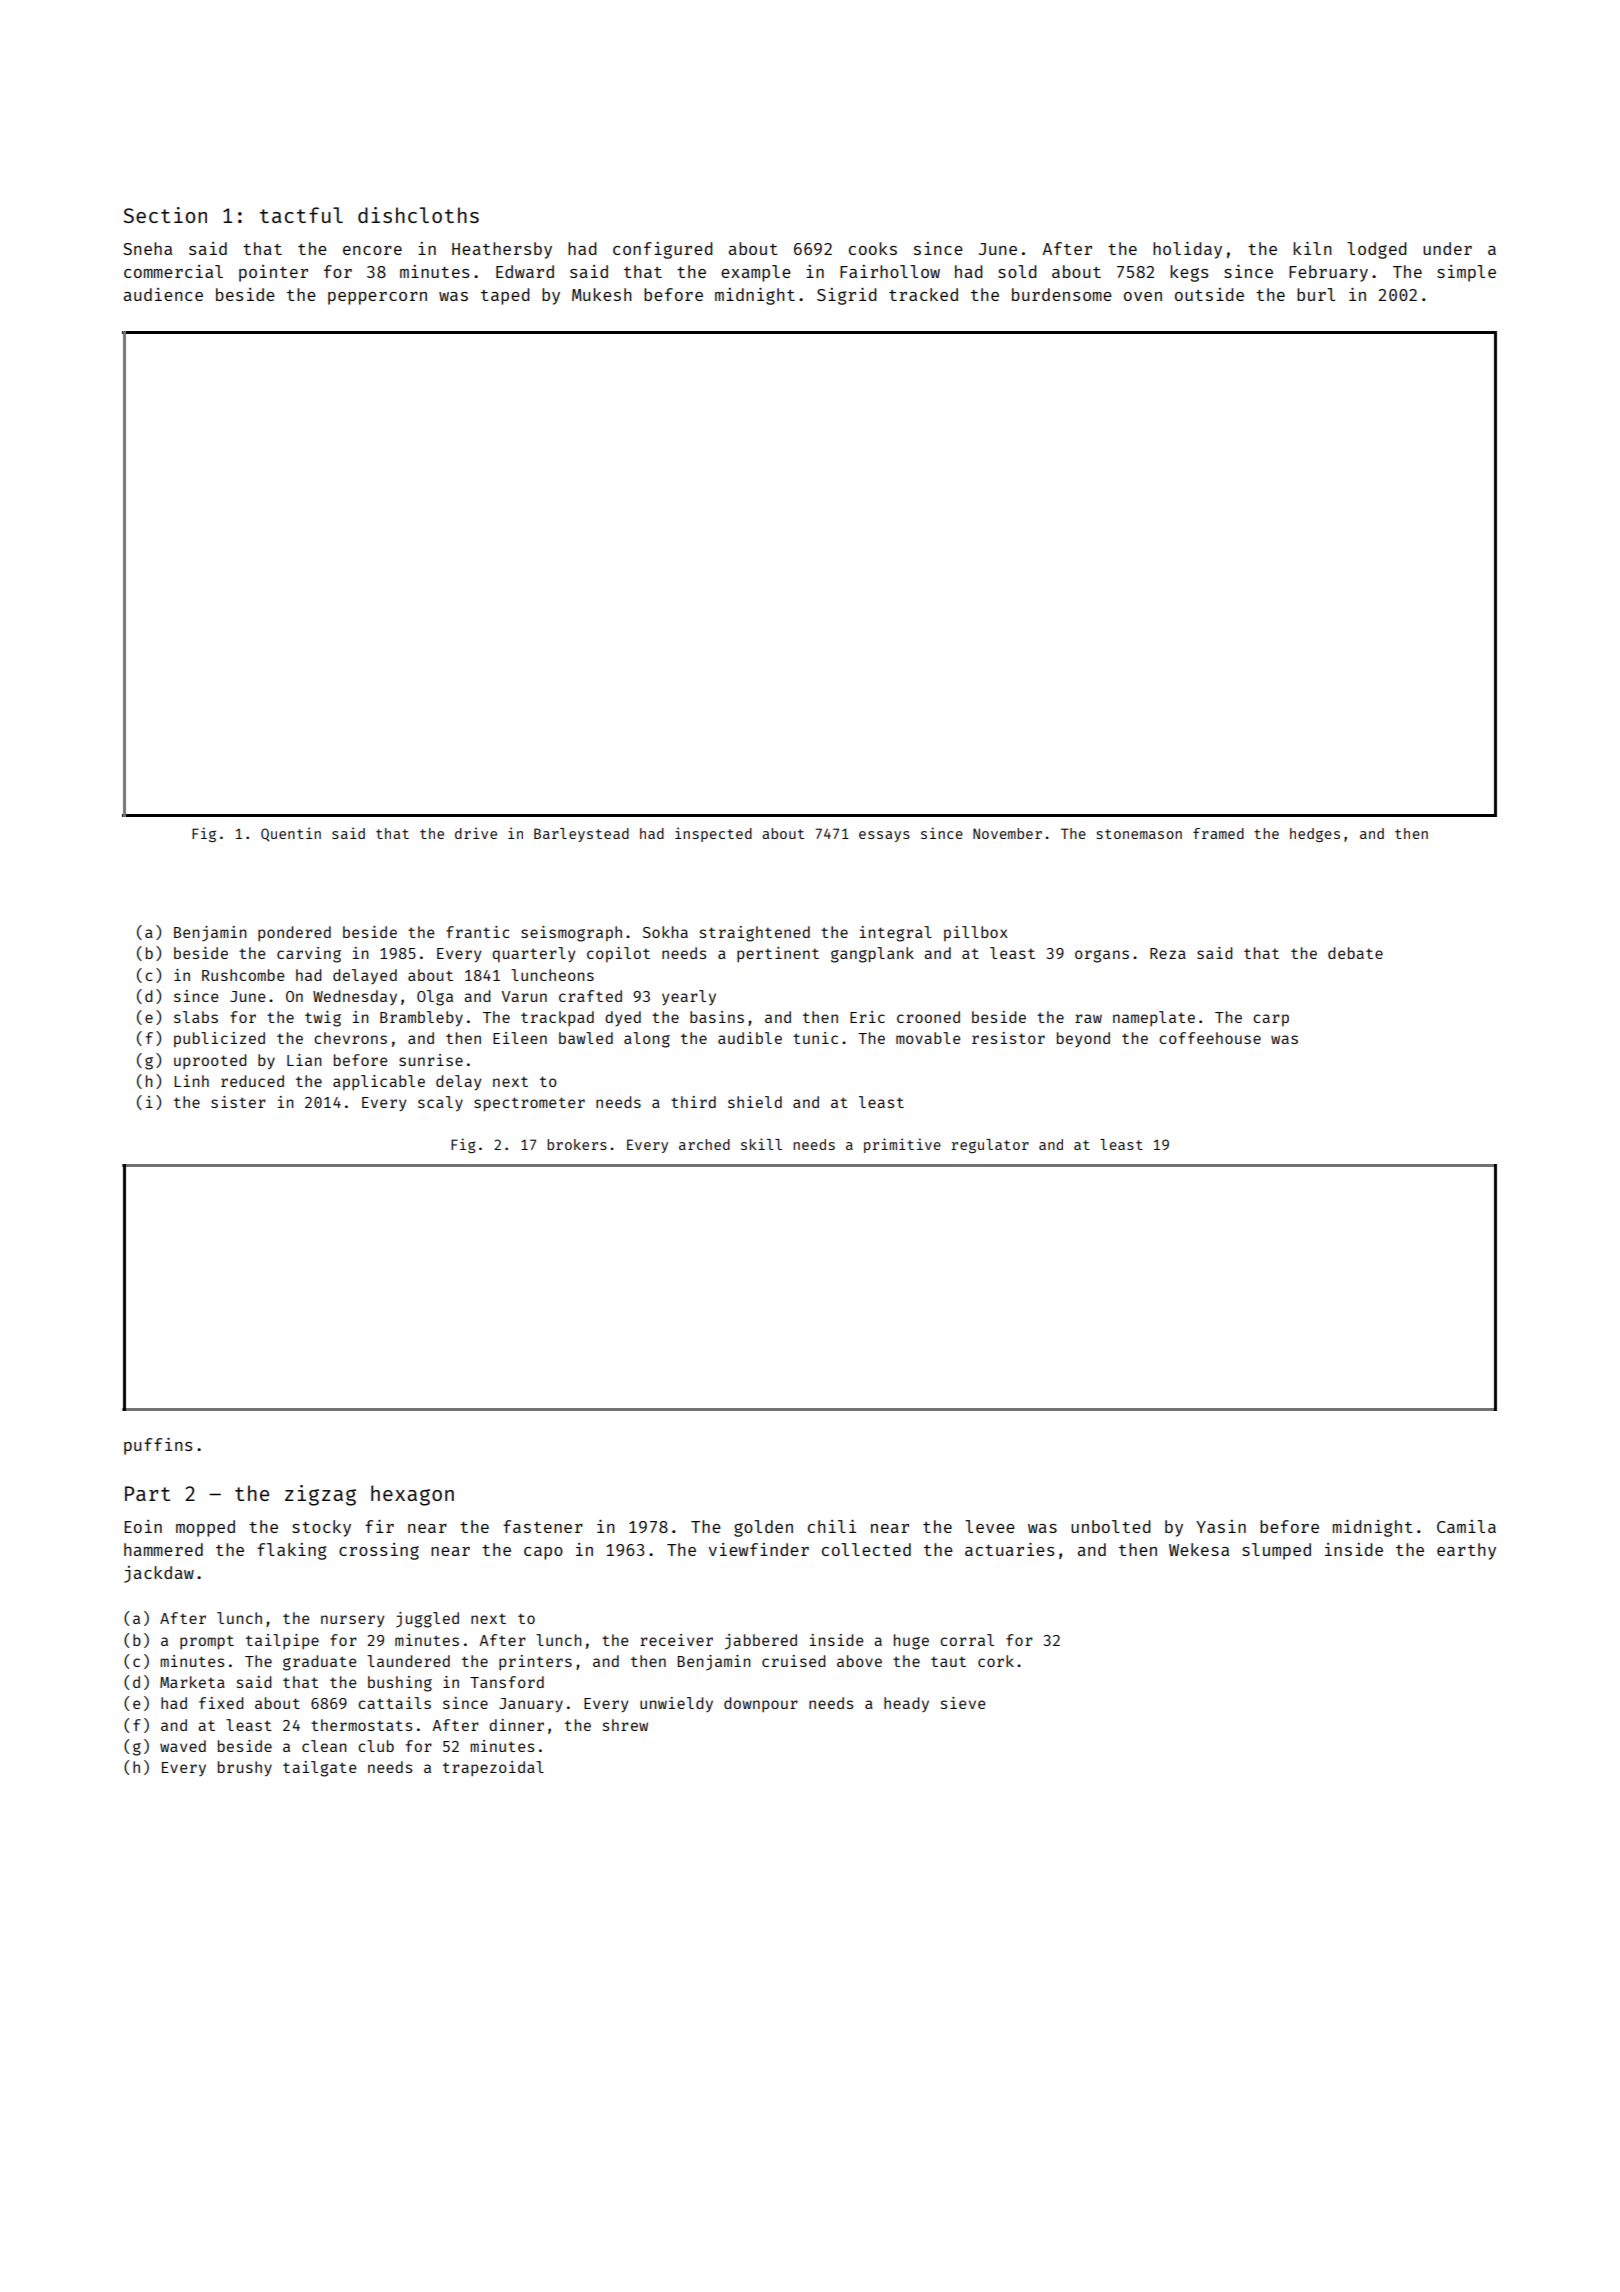  I want to click on actuaries, so click(1009, 1549).
